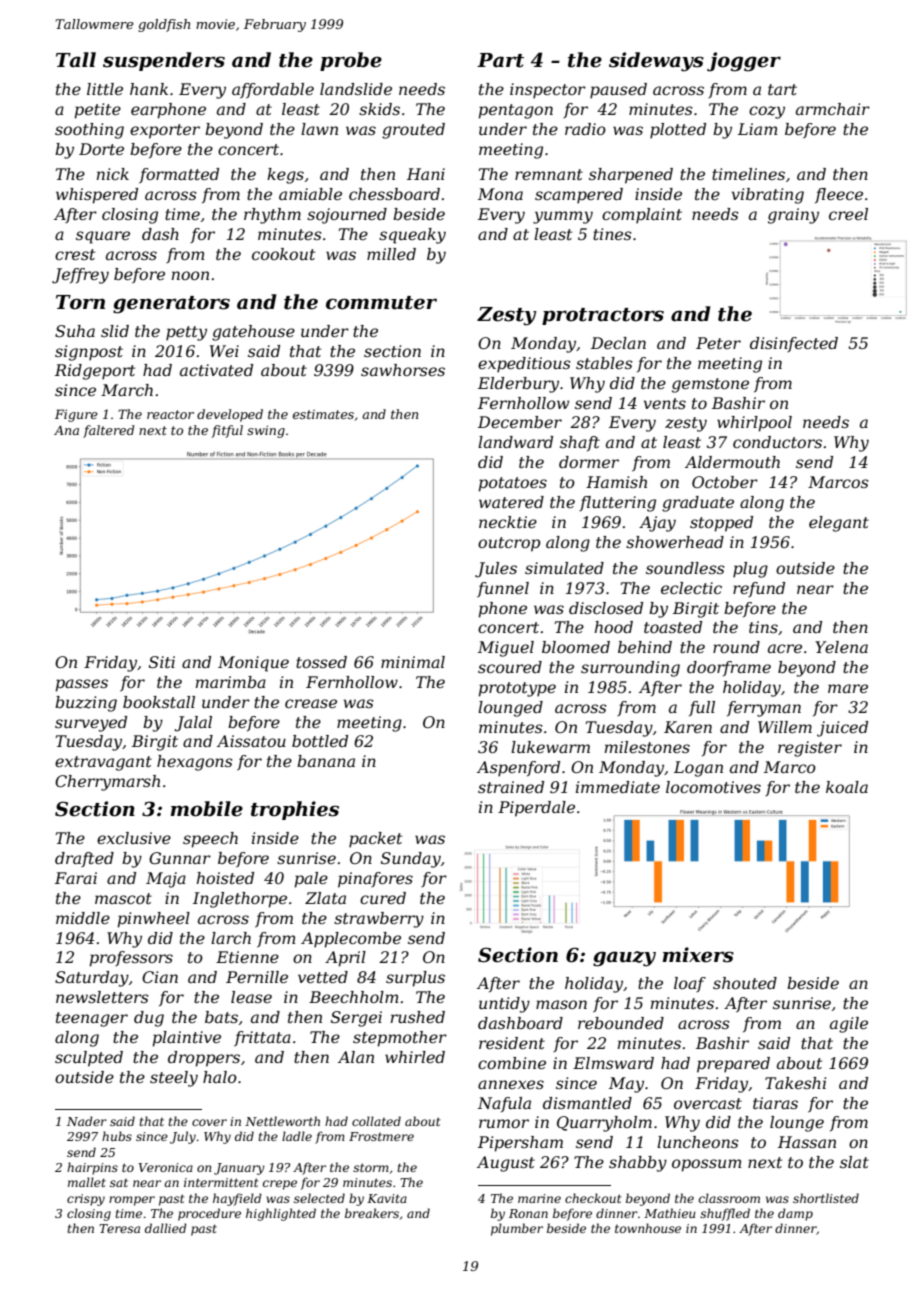 The image size is (924, 1308). I want to click on Peter, so click(718, 343).
